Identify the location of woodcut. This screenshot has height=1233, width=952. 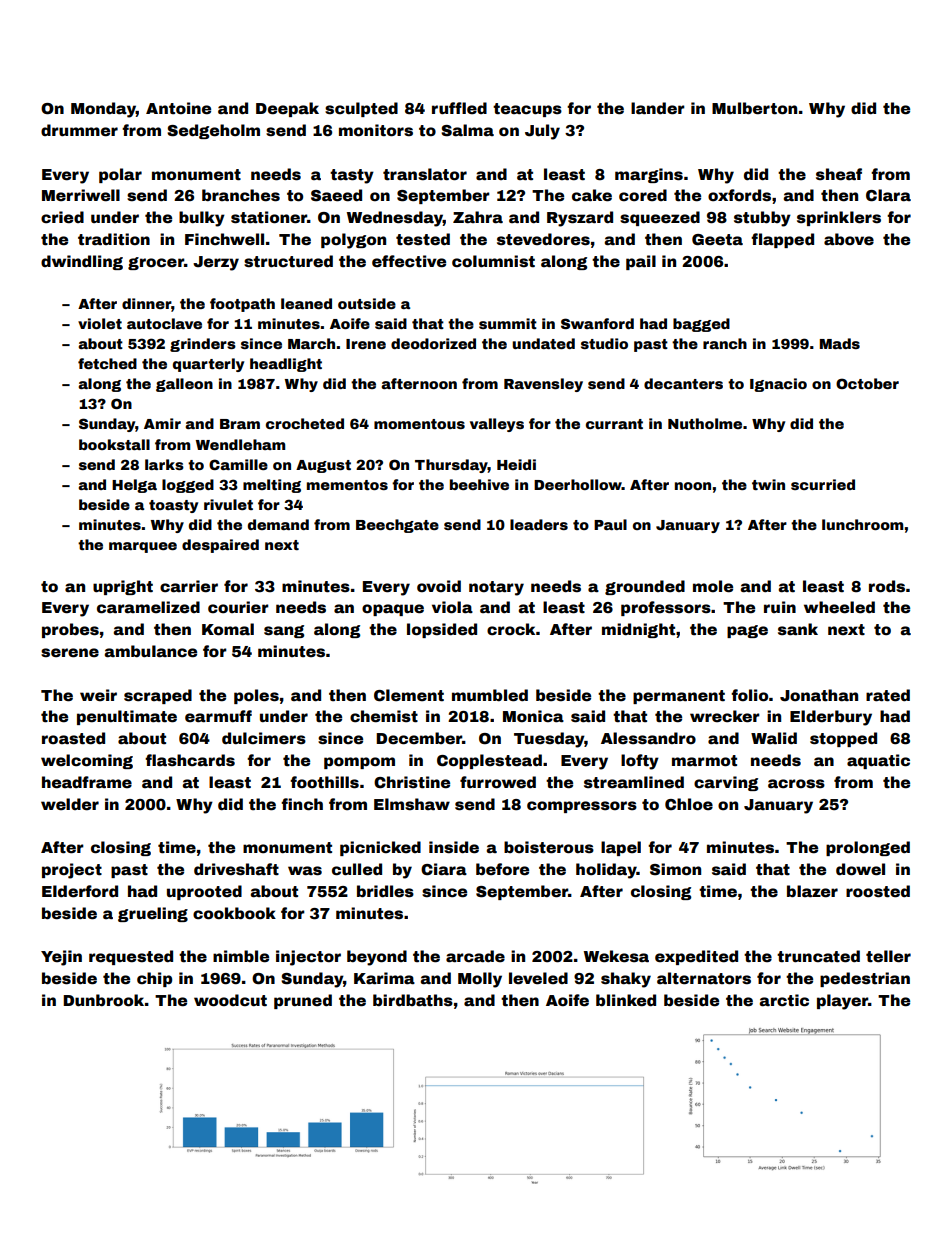
(230, 1000).
